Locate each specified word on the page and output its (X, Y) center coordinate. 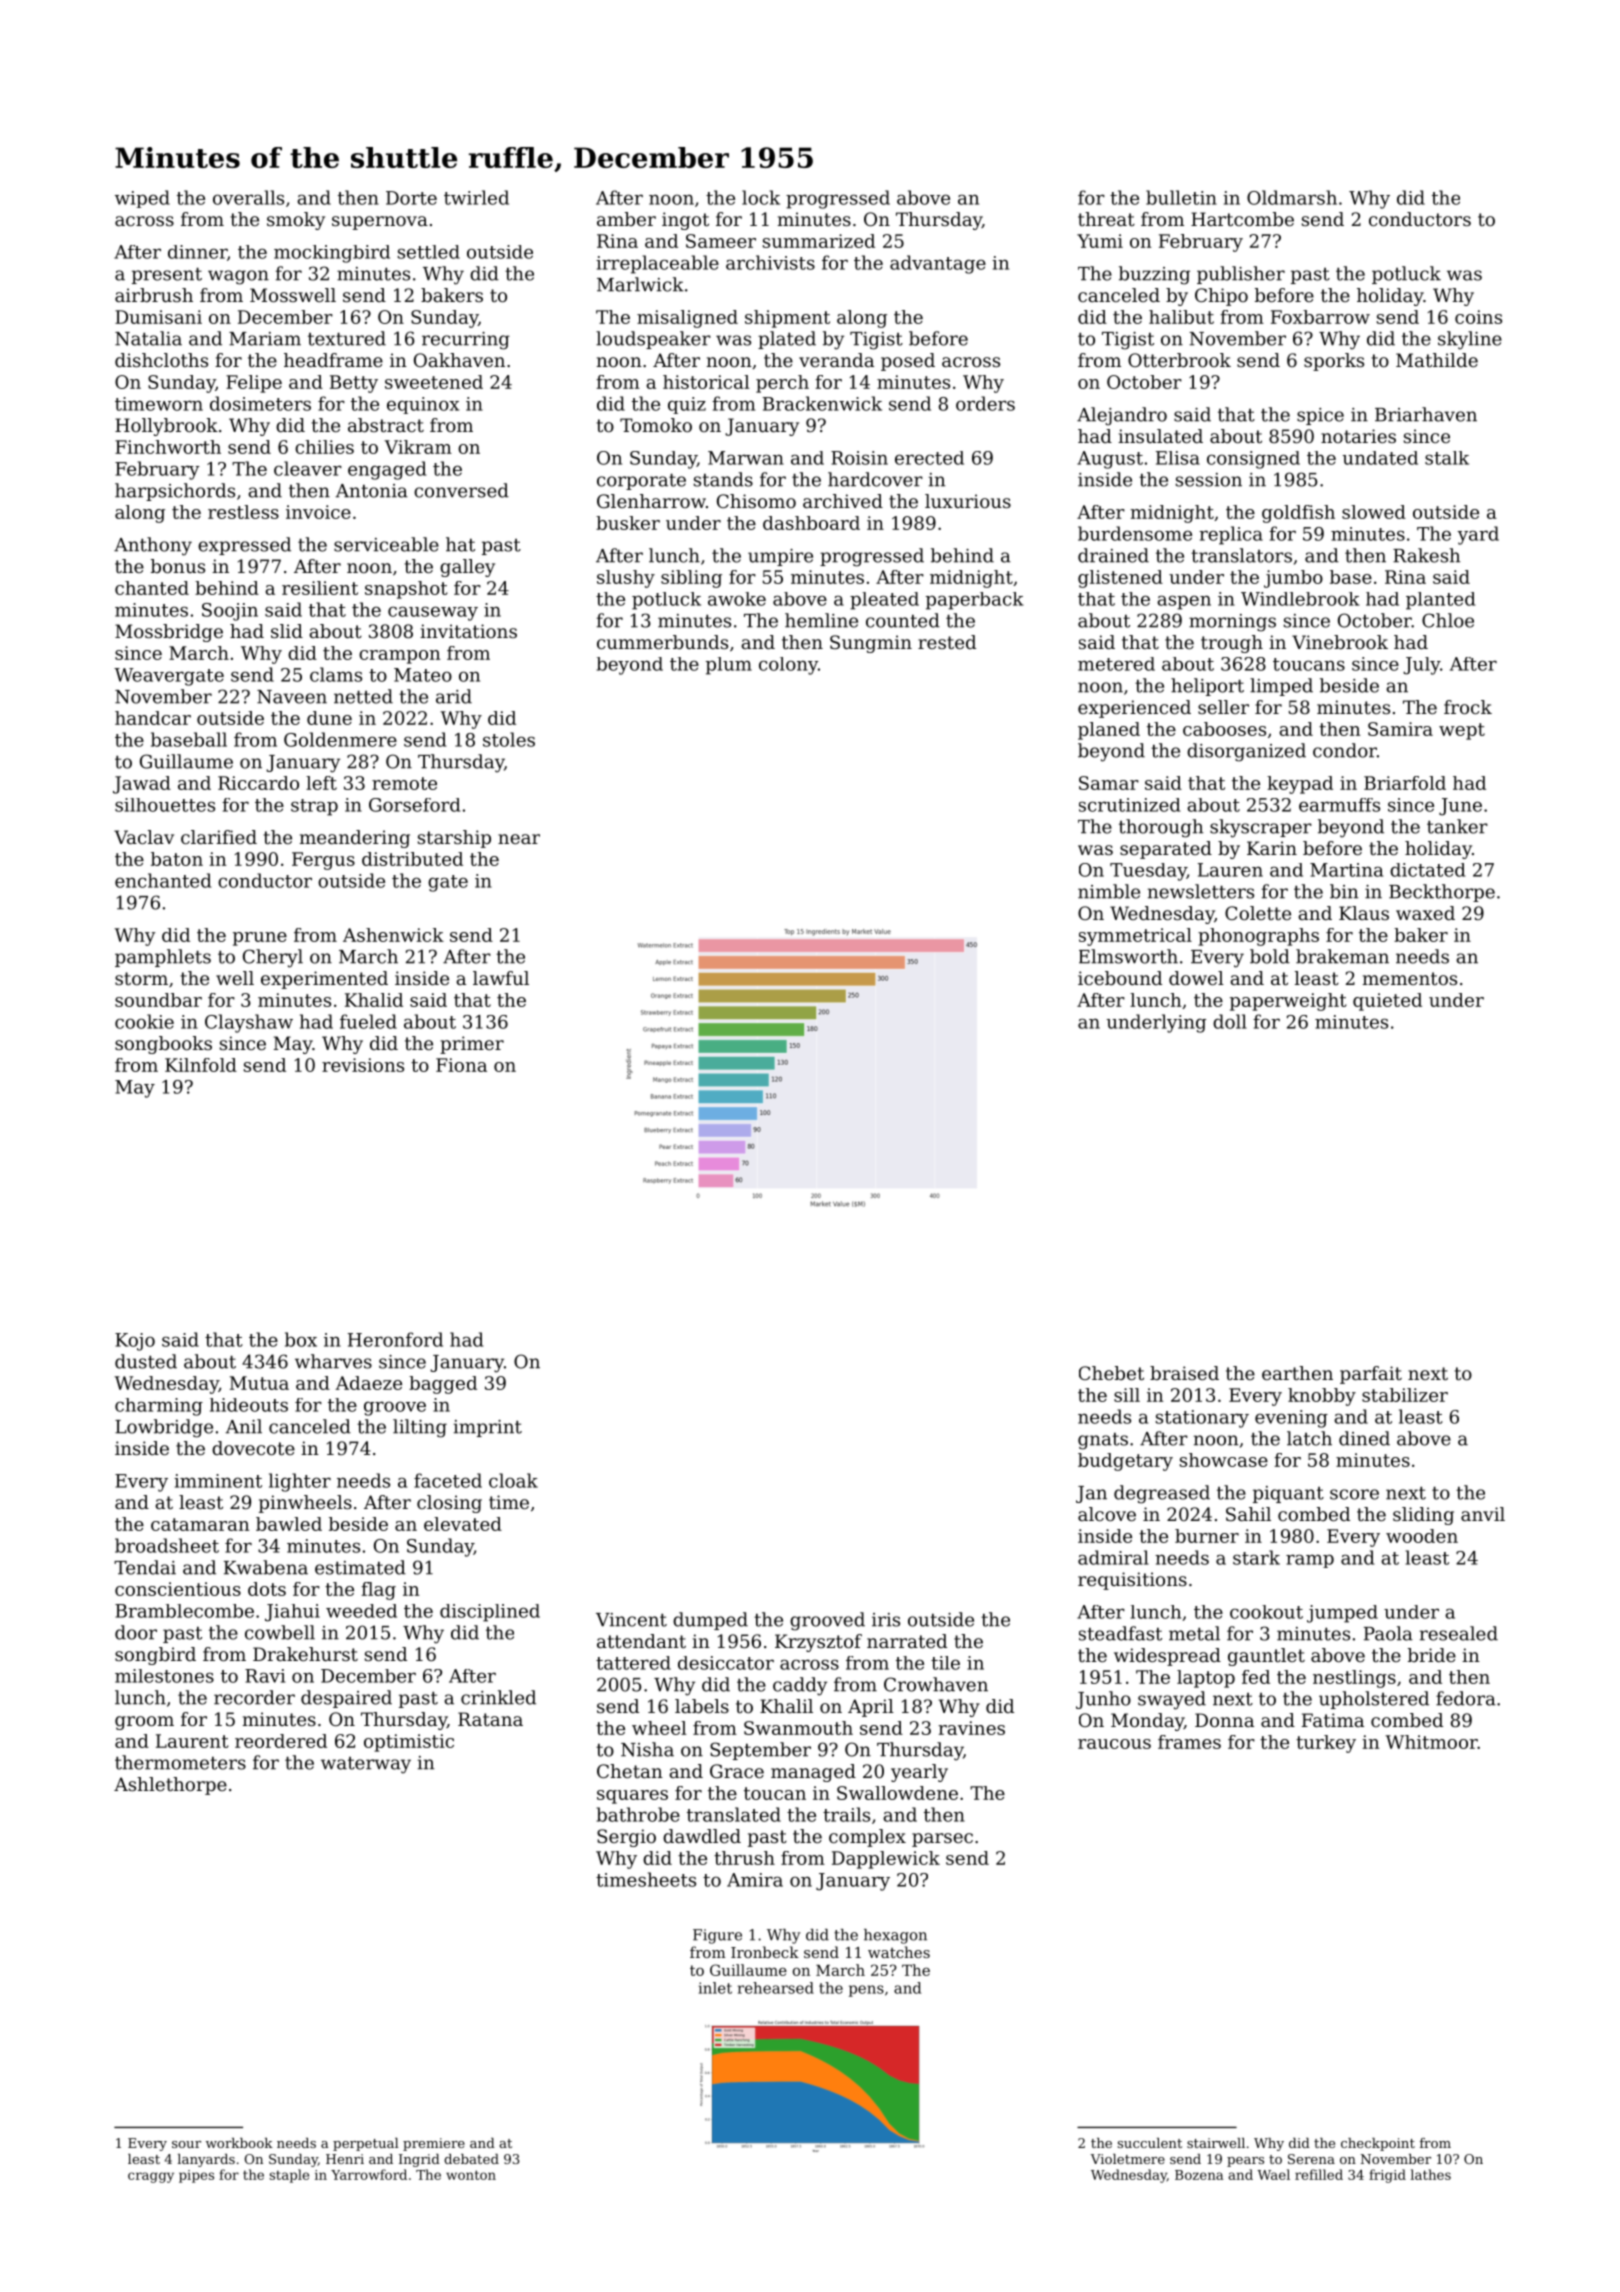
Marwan (746, 458)
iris (886, 1620)
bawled (289, 1524)
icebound (1120, 978)
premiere (434, 2144)
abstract (386, 425)
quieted (1387, 1002)
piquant (1288, 1494)
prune (260, 939)
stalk (1447, 458)
